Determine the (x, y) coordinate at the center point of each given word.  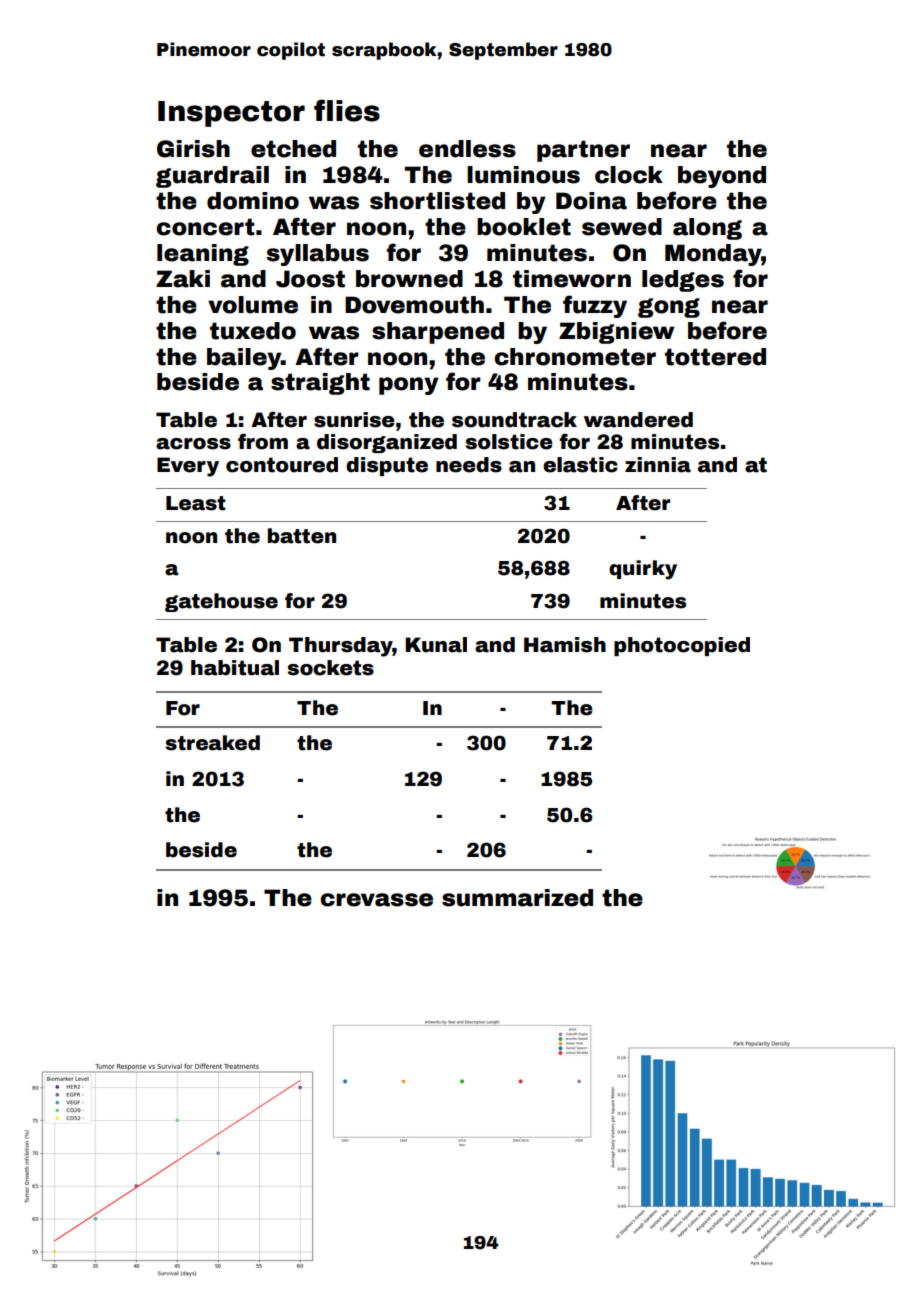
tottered (715, 357)
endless (467, 149)
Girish (193, 149)
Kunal (436, 645)
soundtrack (514, 420)
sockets (330, 668)
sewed (622, 227)
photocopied (682, 646)
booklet (524, 227)
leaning (203, 255)
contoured (282, 465)
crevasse (377, 900)
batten (302, 536)
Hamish (565, 645)
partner (583, 151)
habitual (235, 668)
